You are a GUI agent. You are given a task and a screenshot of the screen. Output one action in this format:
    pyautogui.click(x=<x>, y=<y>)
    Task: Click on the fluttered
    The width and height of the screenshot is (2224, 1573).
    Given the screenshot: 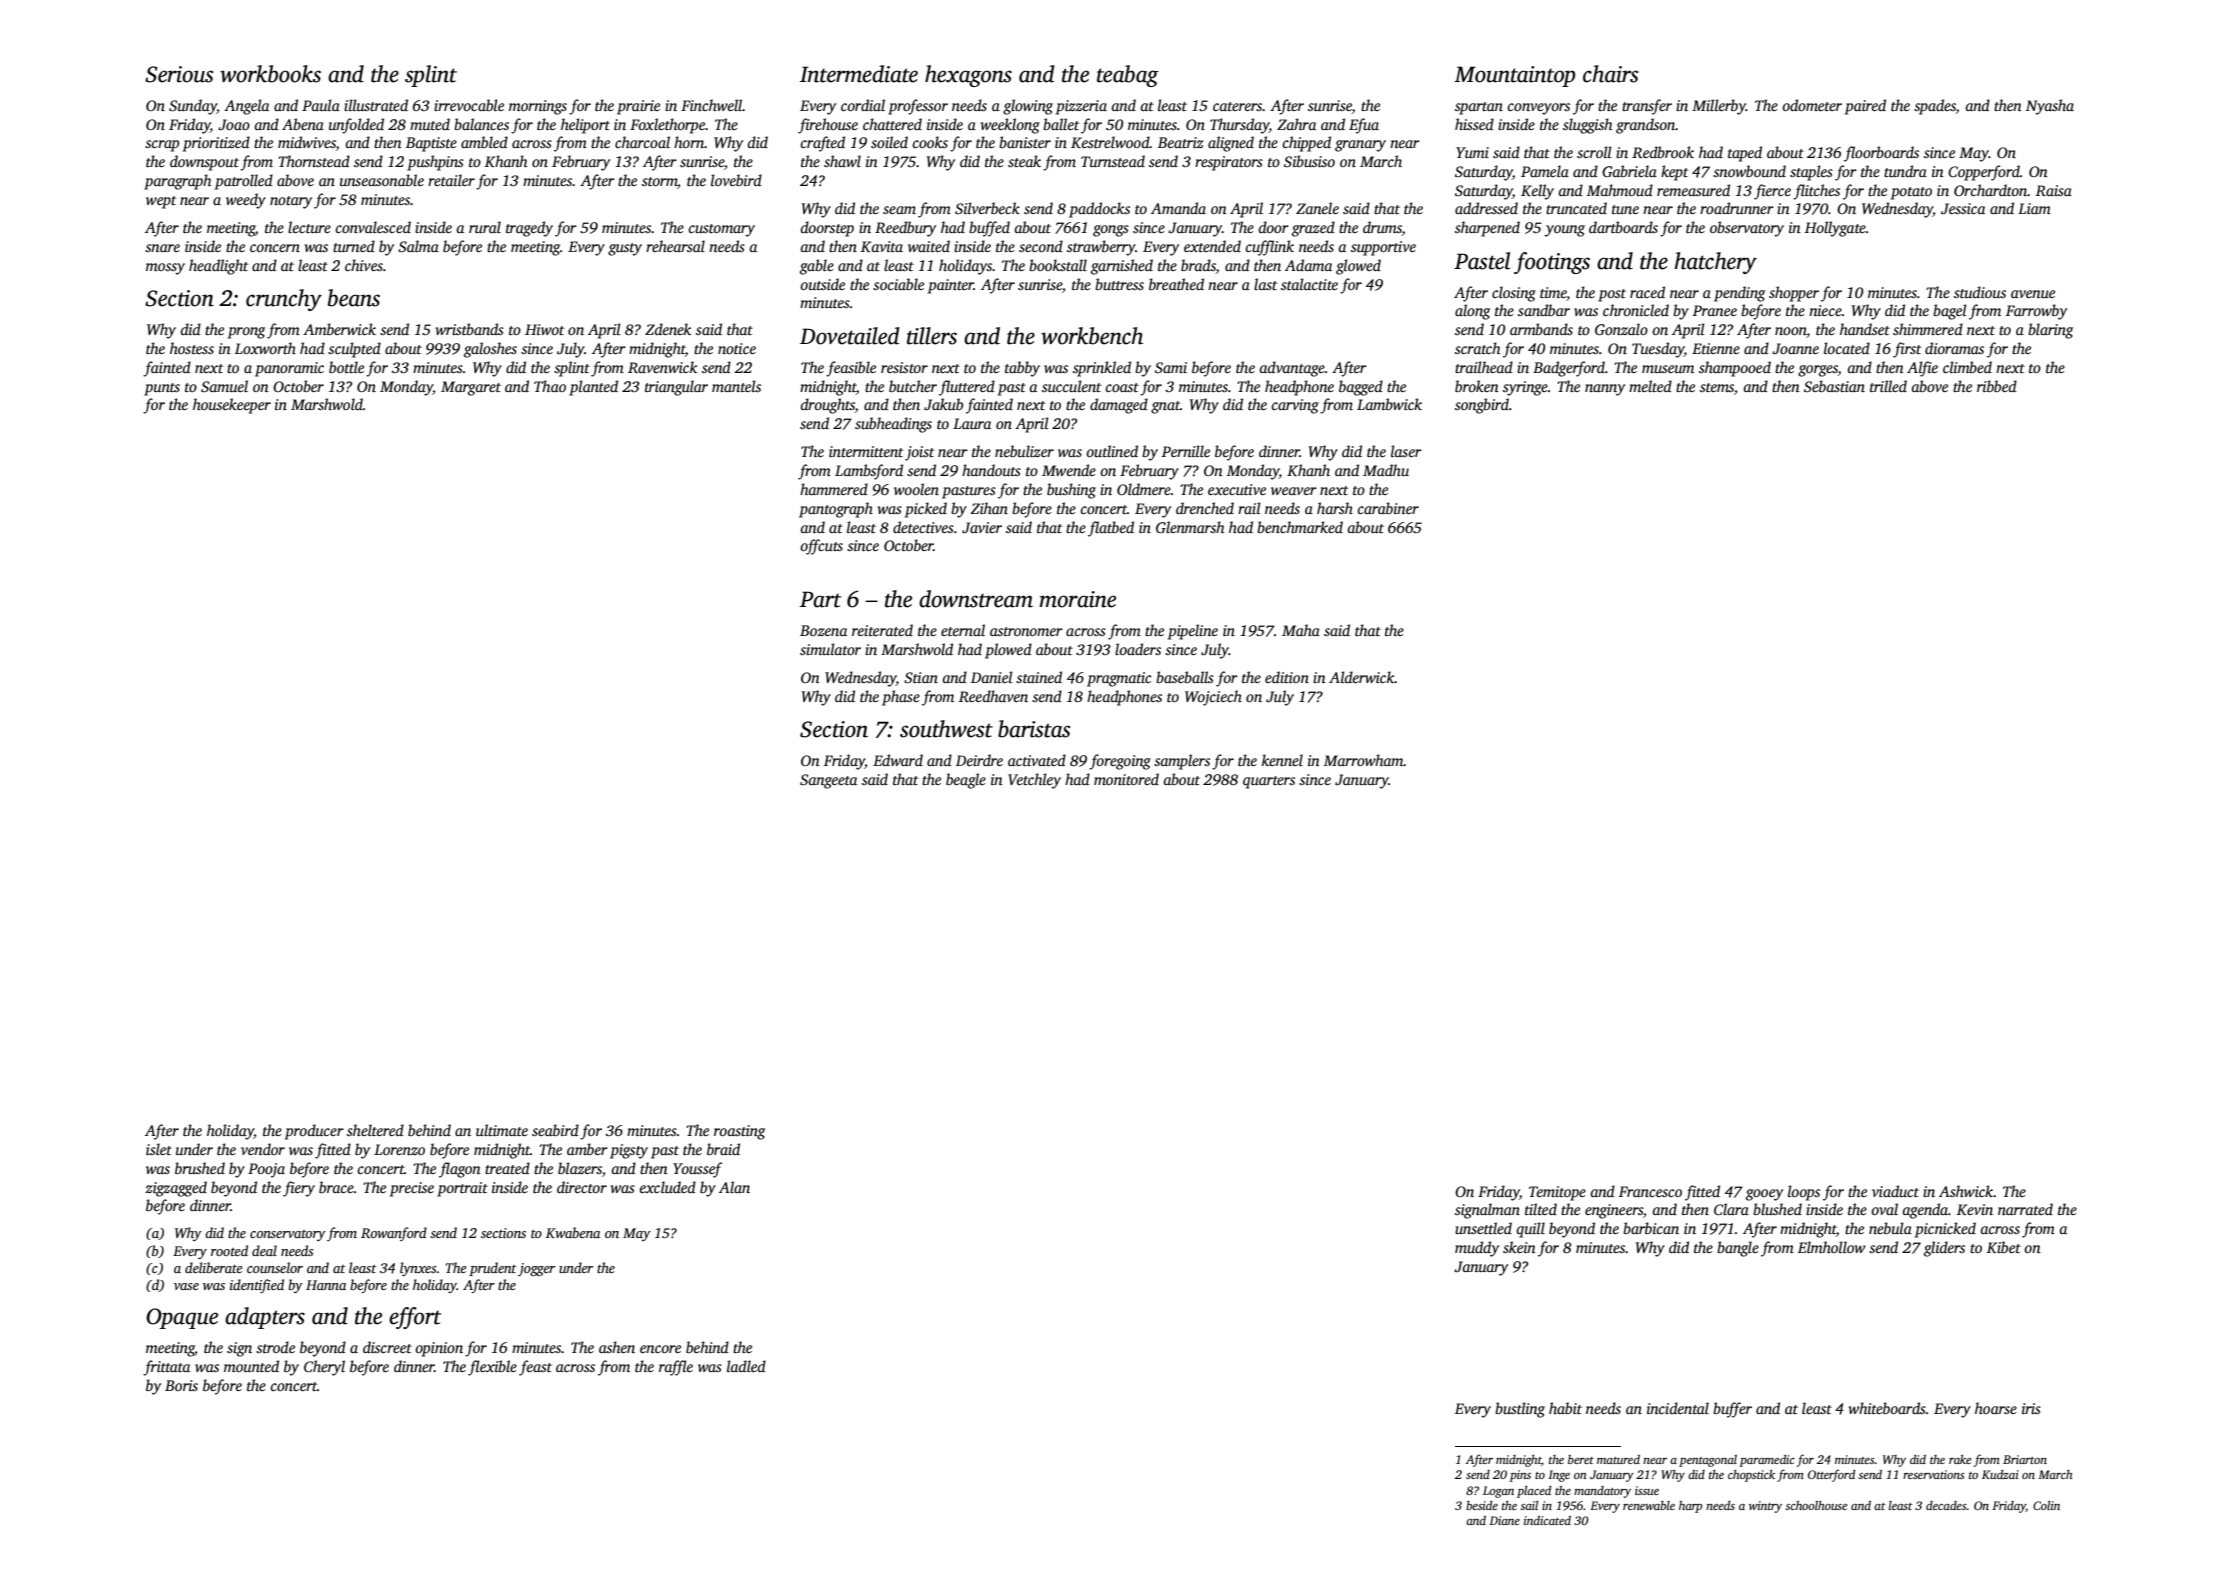 What is the action you would take?
    pyautogui.click(x=967, y=388)
